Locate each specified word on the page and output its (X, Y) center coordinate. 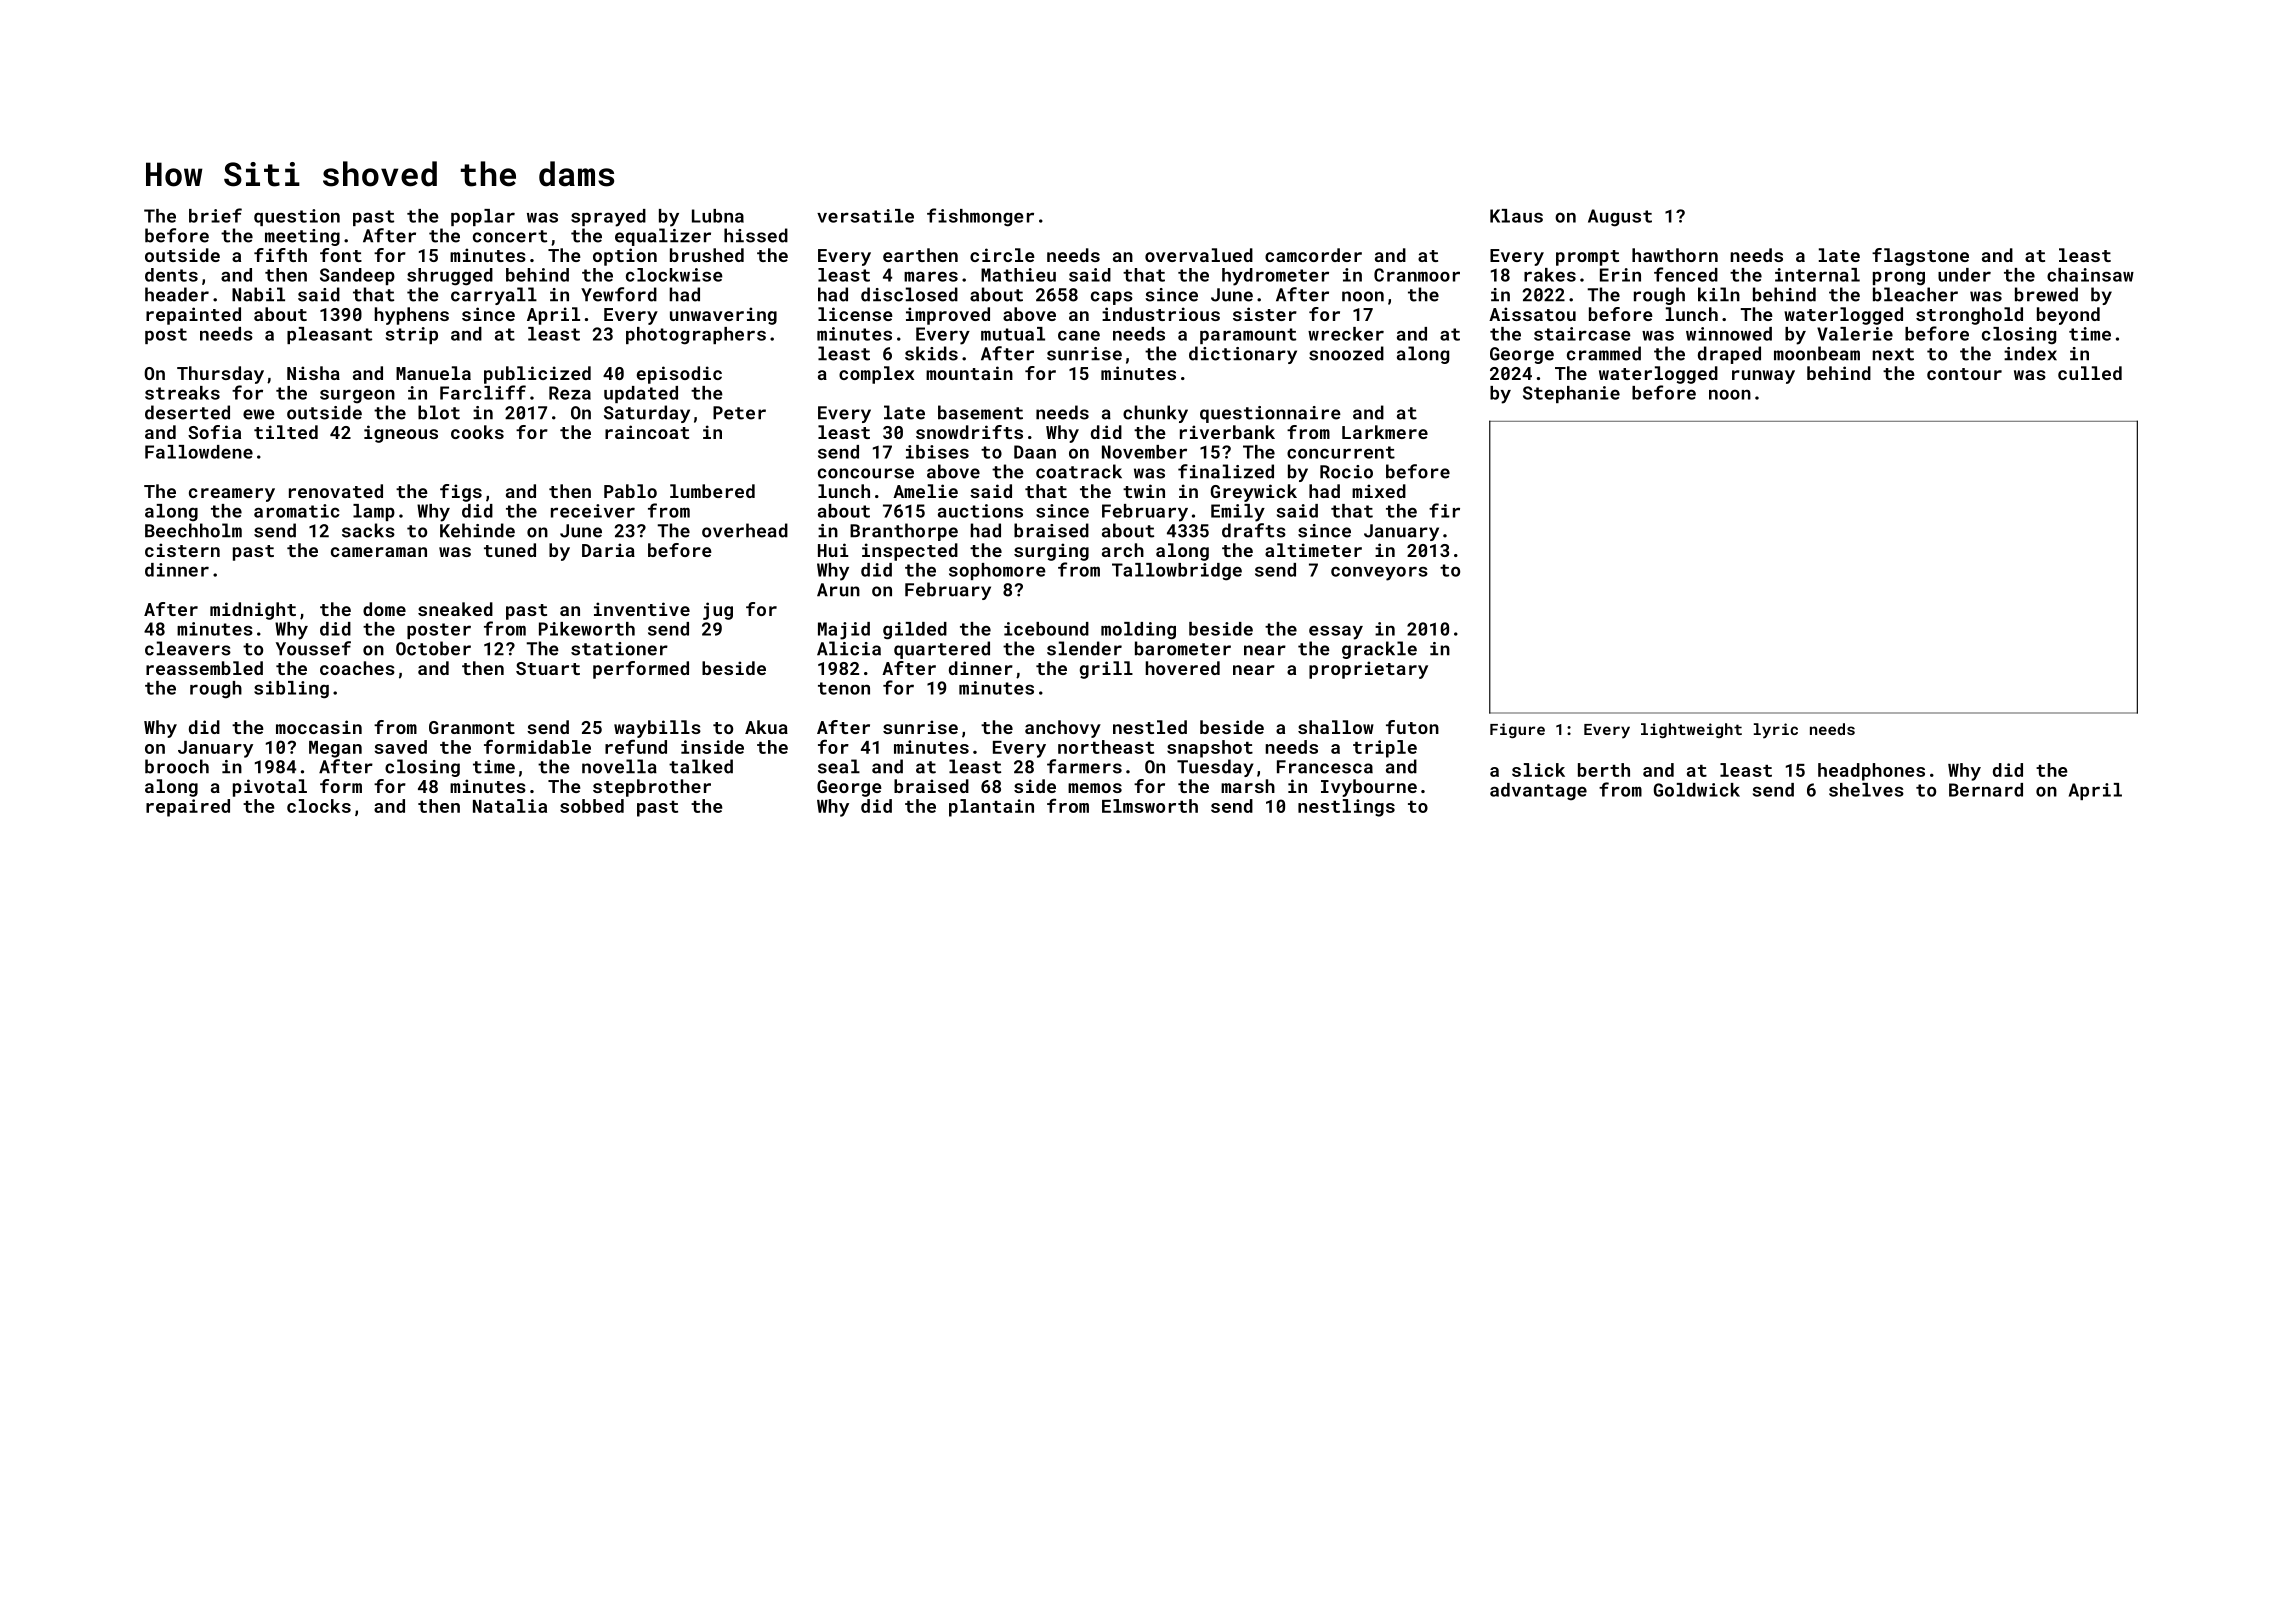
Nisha (313, 373)
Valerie (1855, 334)
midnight (253, 611)
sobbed (592, 806)
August (1620, 218)
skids (931, 353)
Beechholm (193, 530)
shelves (1866, 790)
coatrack (1079, 471)
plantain (991, 808)
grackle (1379, 650)
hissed (756, 235)
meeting (302, 237)
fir (1444, 510)
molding (1138, 631)
